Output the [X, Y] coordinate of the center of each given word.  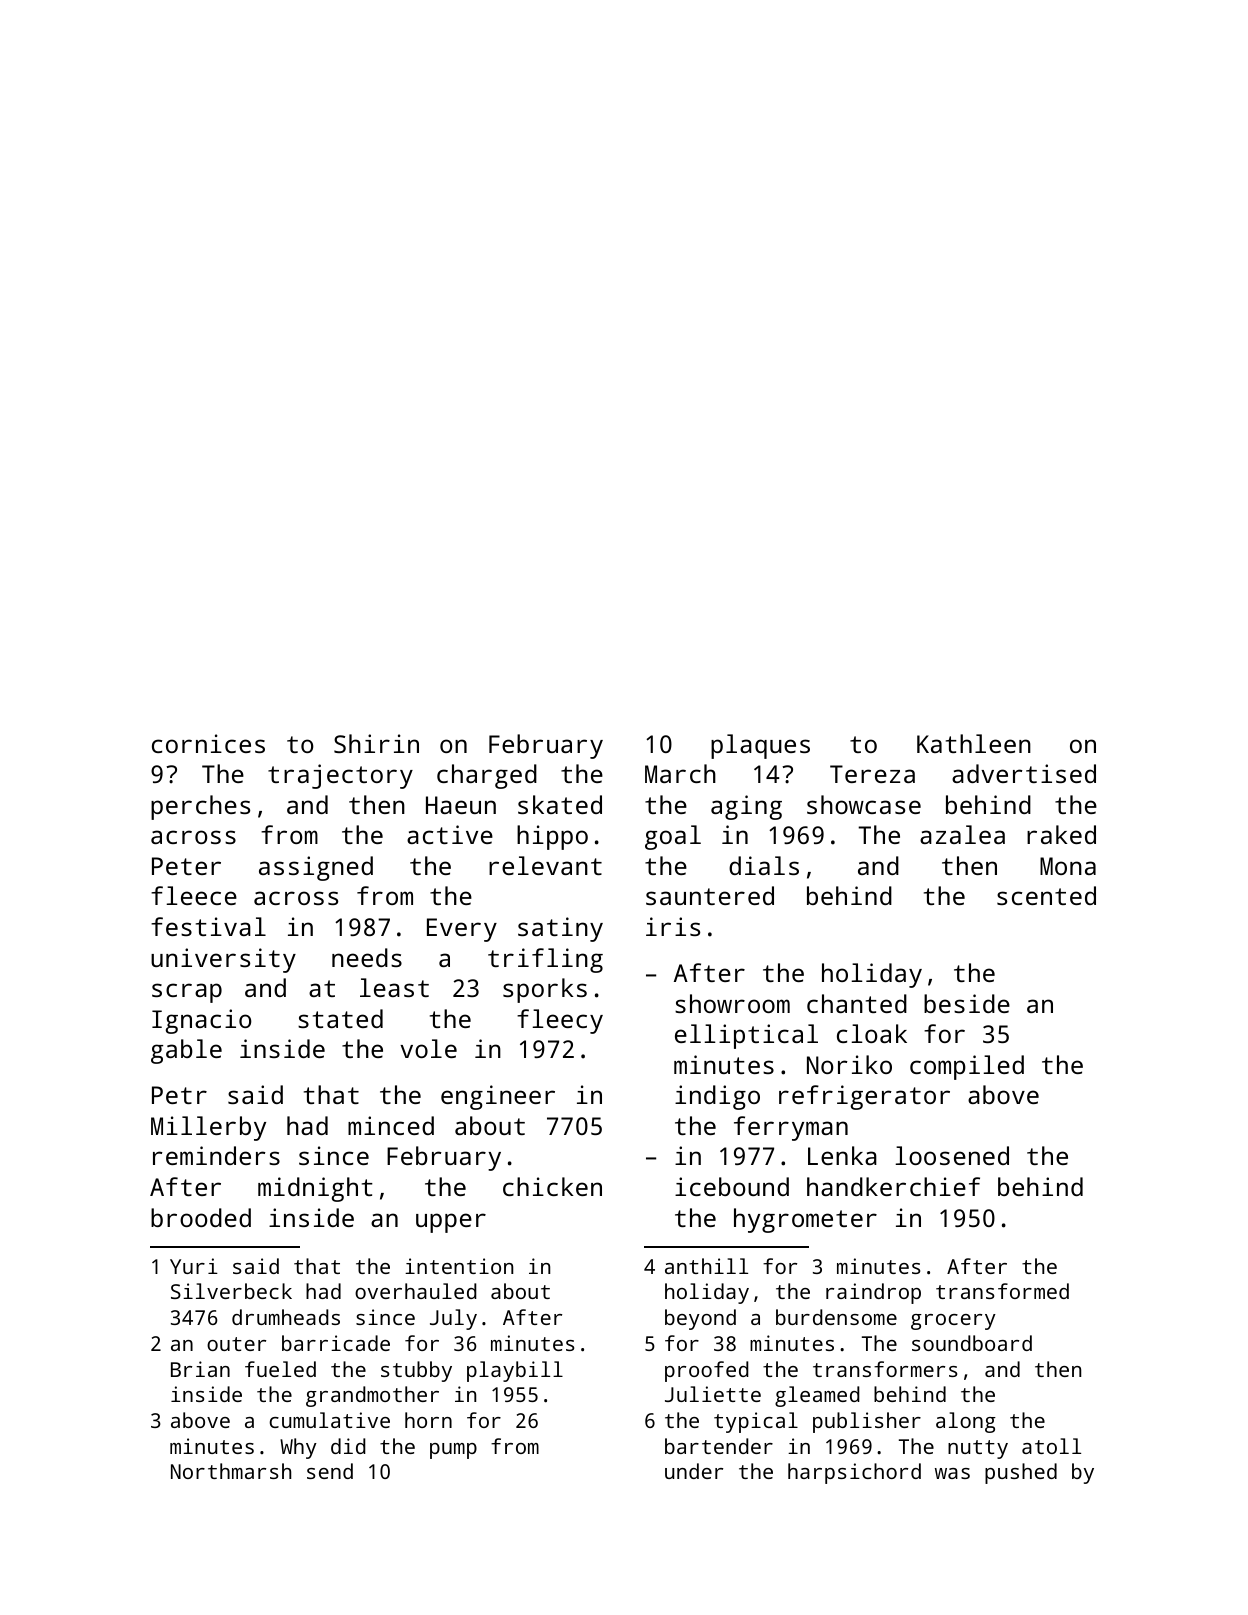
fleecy [560, 1021]
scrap [187, 993]
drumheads [286, 1317]
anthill [706, 1266]
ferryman [791, 1128]
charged [487, 776]
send [330, 1471]
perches [200, 807]
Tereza [872, 774]
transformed [1002, 1291]
